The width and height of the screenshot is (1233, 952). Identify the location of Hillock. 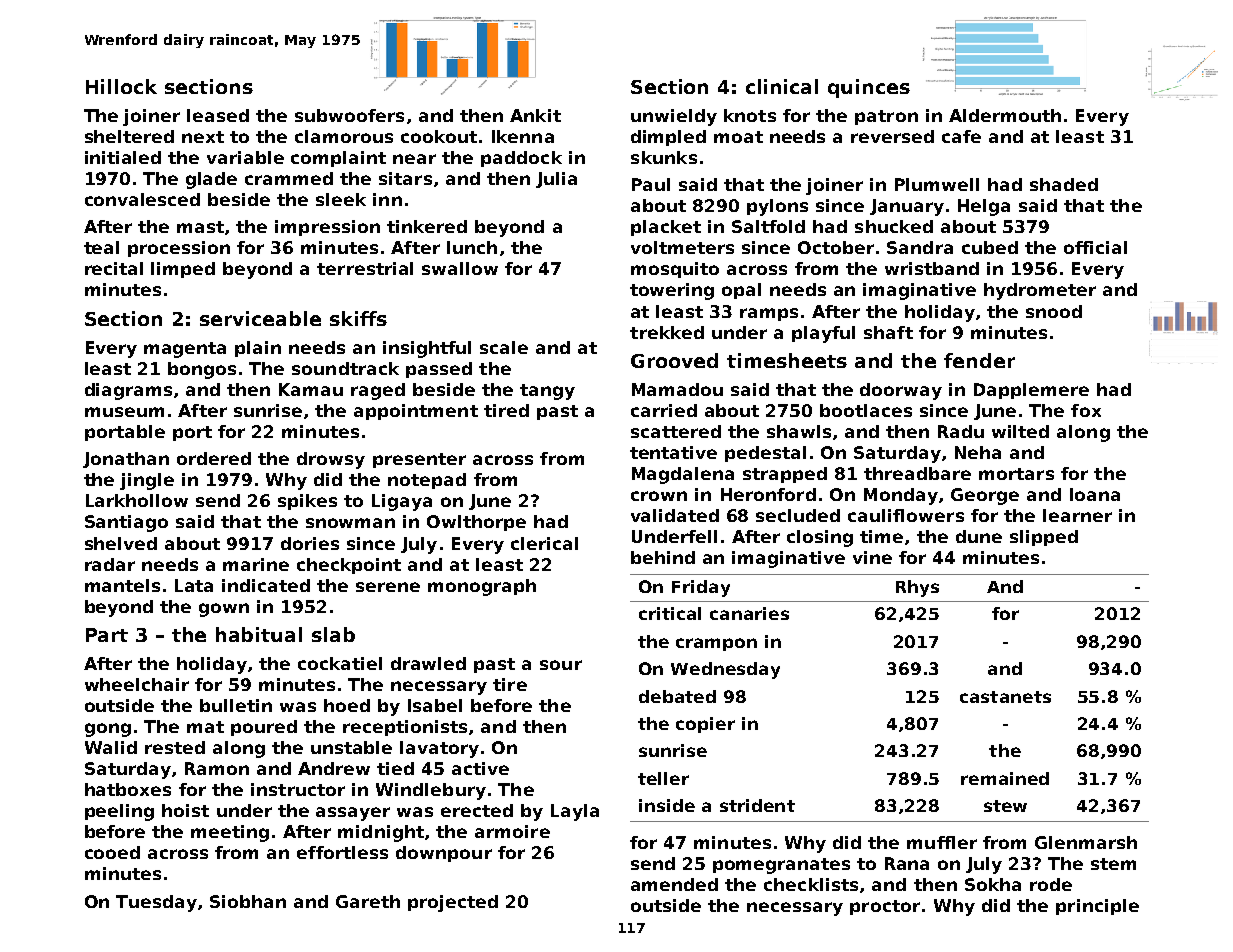
(121, 86).
